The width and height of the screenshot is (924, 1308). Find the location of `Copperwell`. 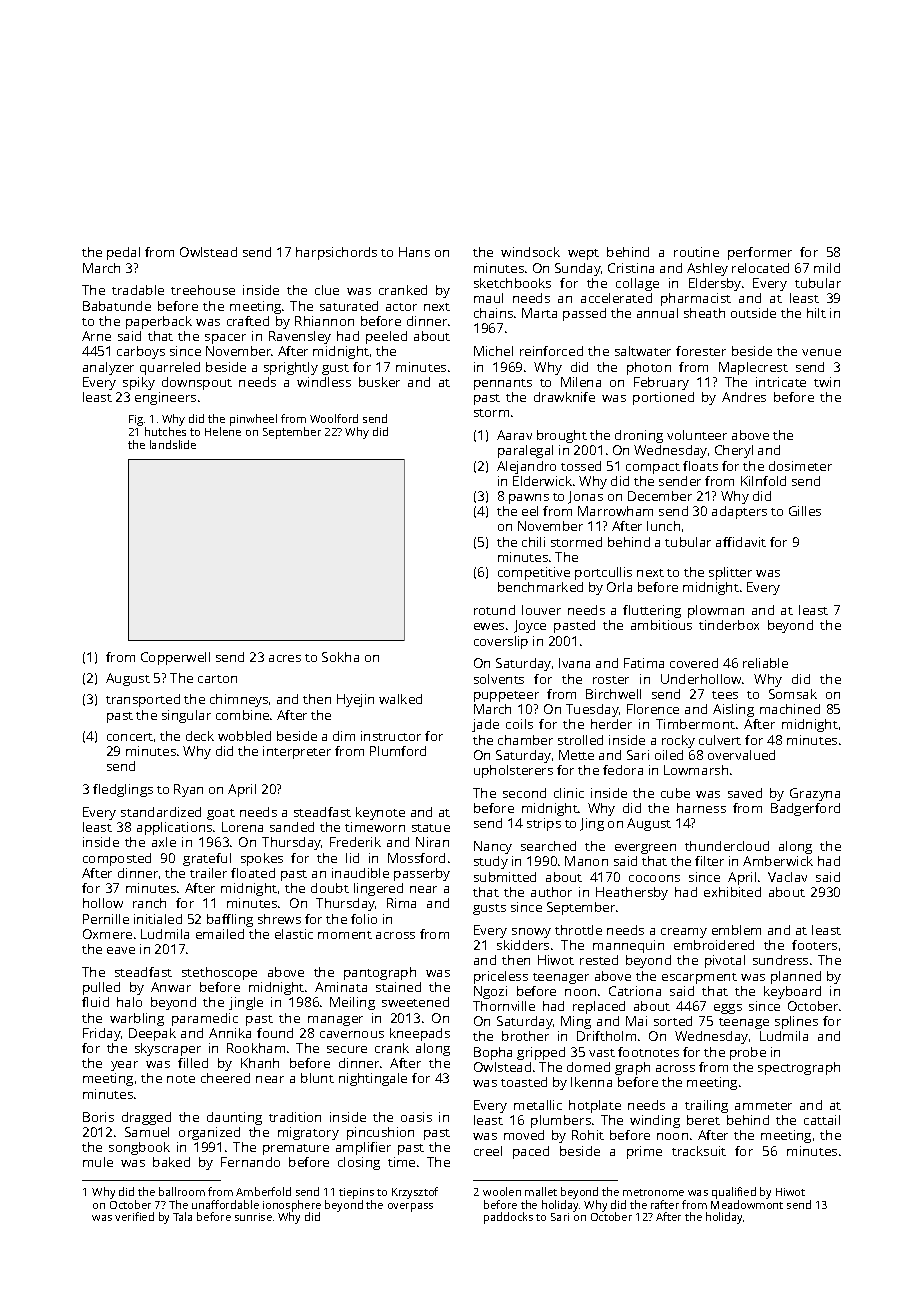

Copperwell is located at coordinates (175, 658).
